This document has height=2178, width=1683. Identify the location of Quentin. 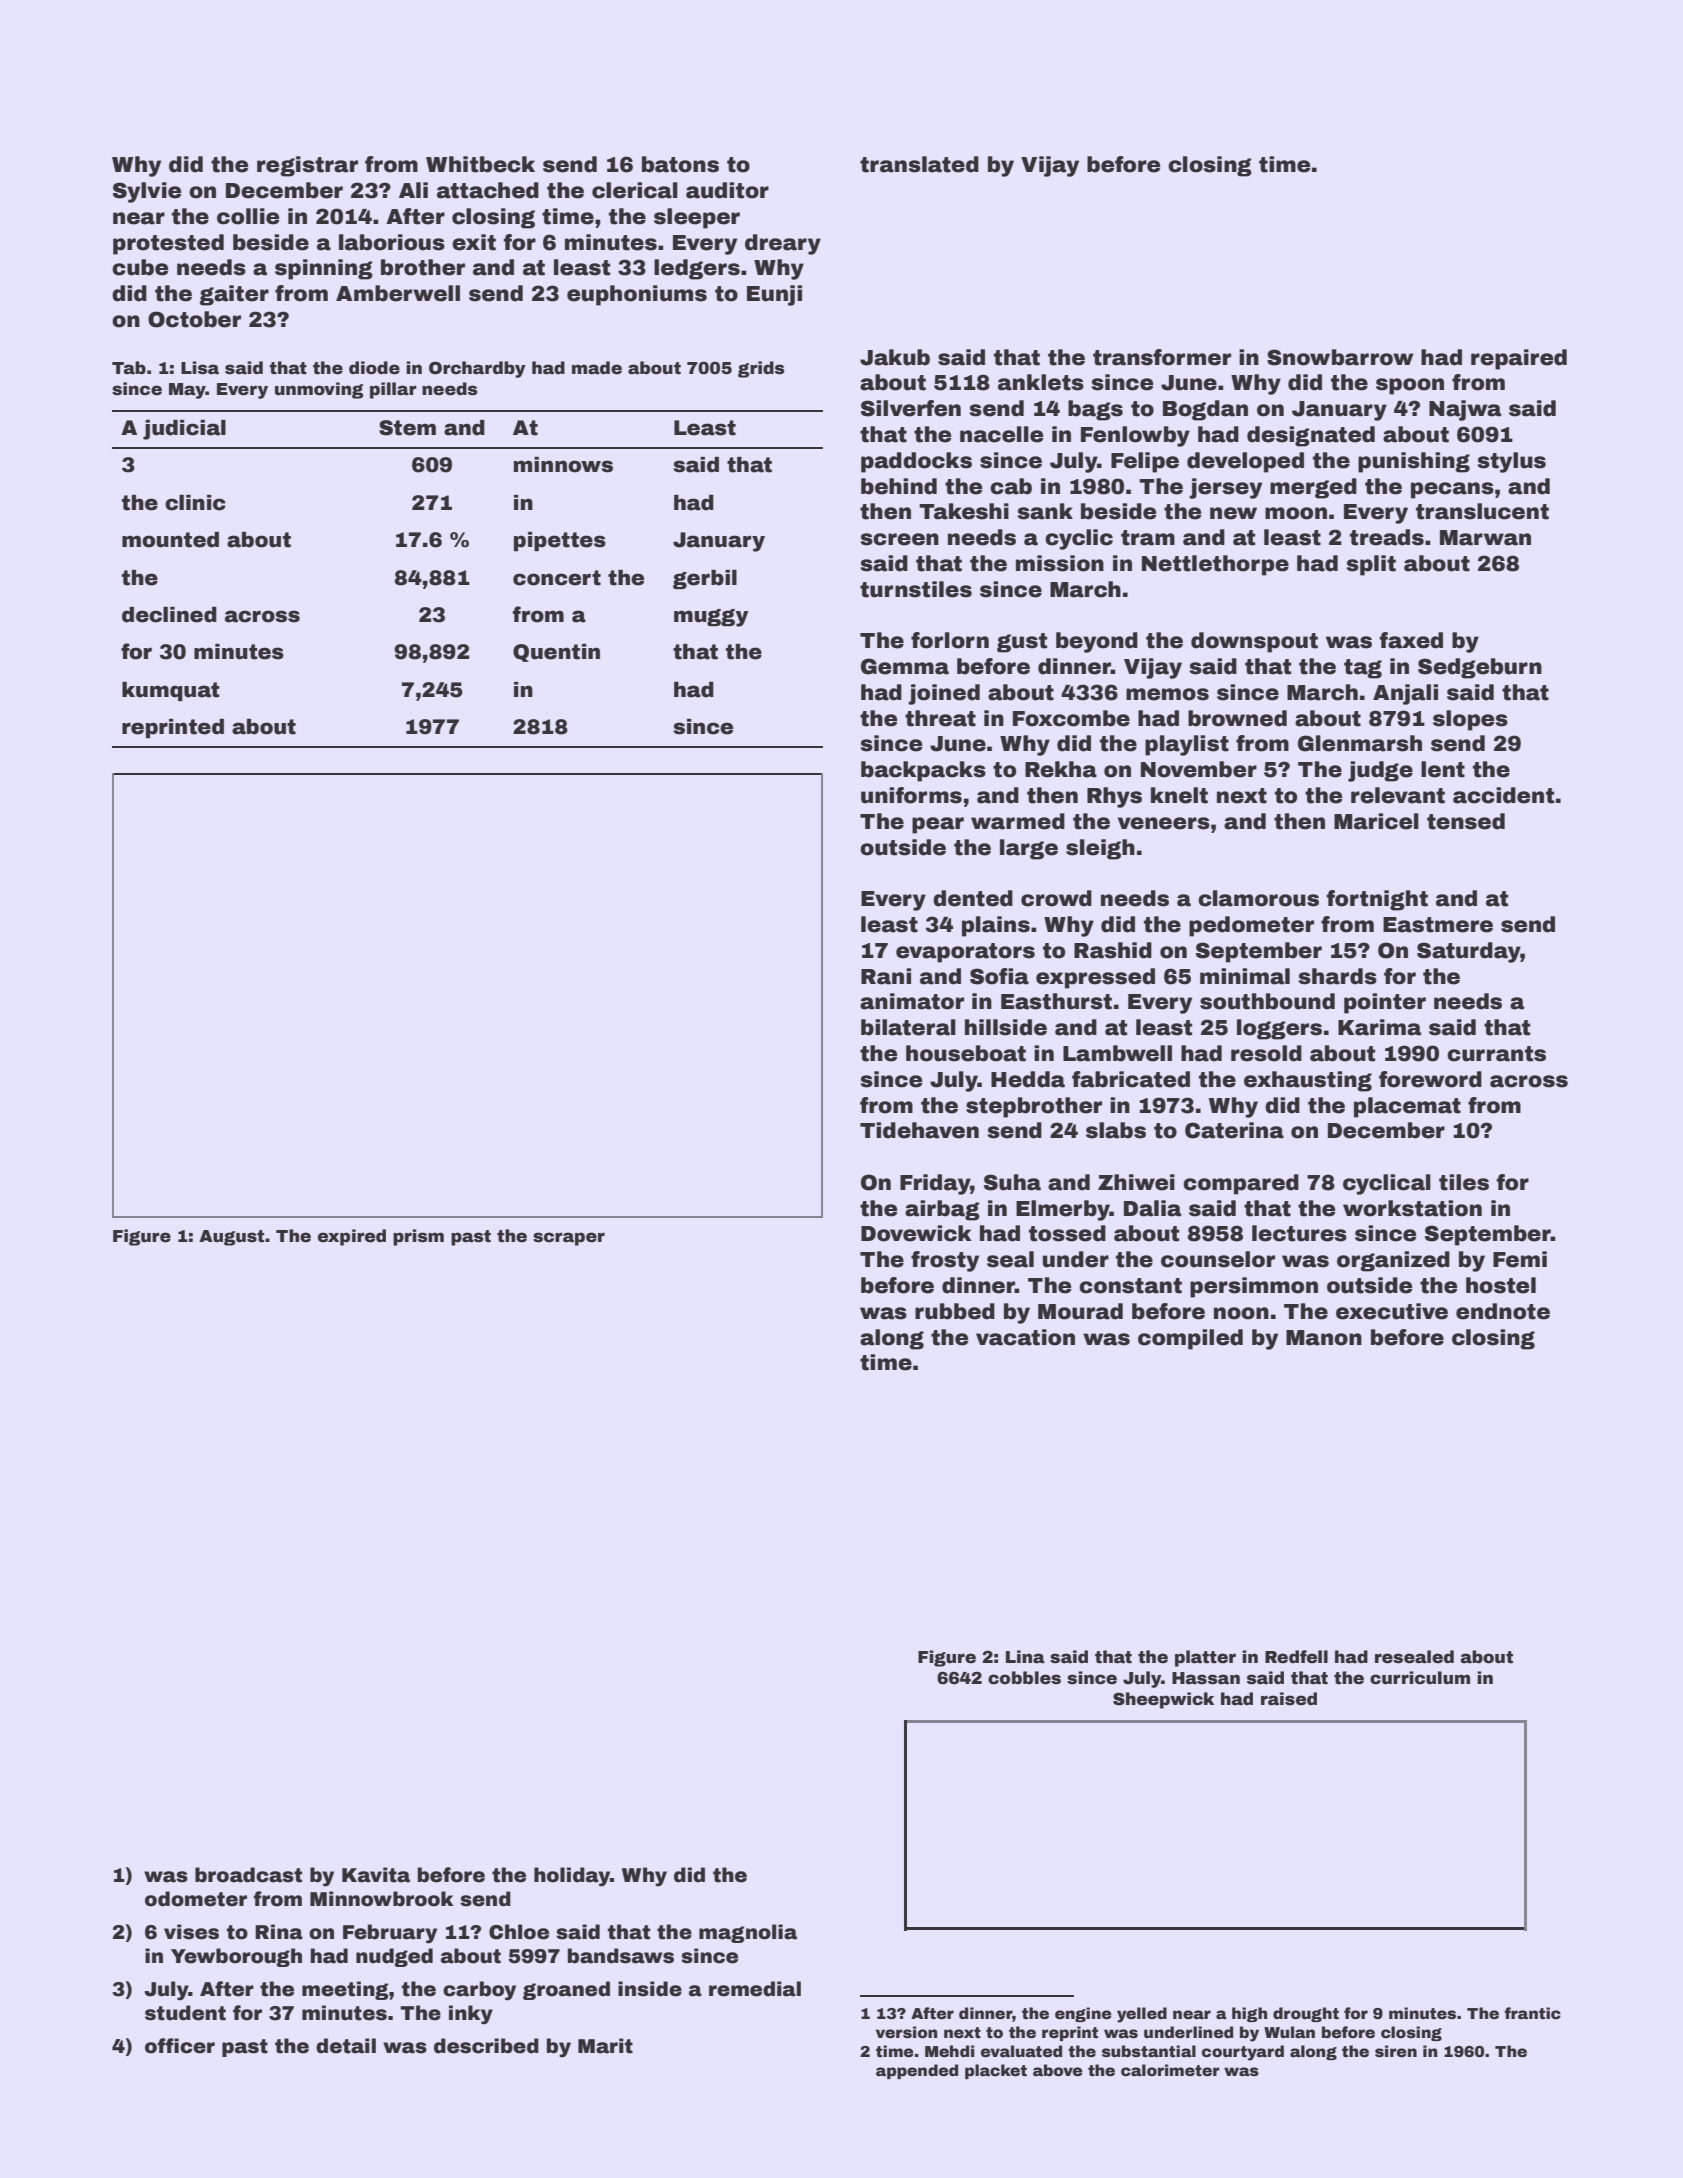
(556, 653).
